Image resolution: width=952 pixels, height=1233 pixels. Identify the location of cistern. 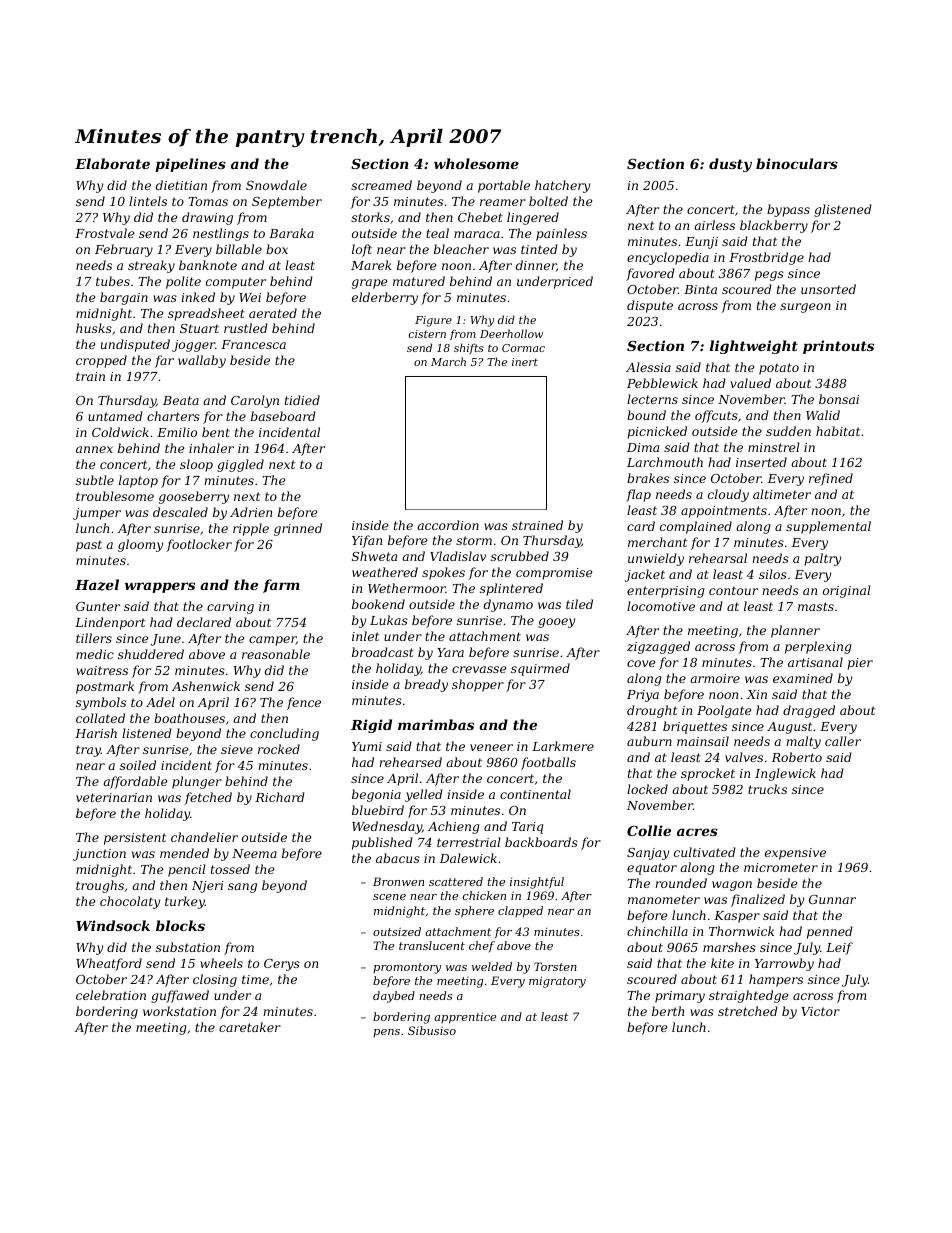
(427, 334).
